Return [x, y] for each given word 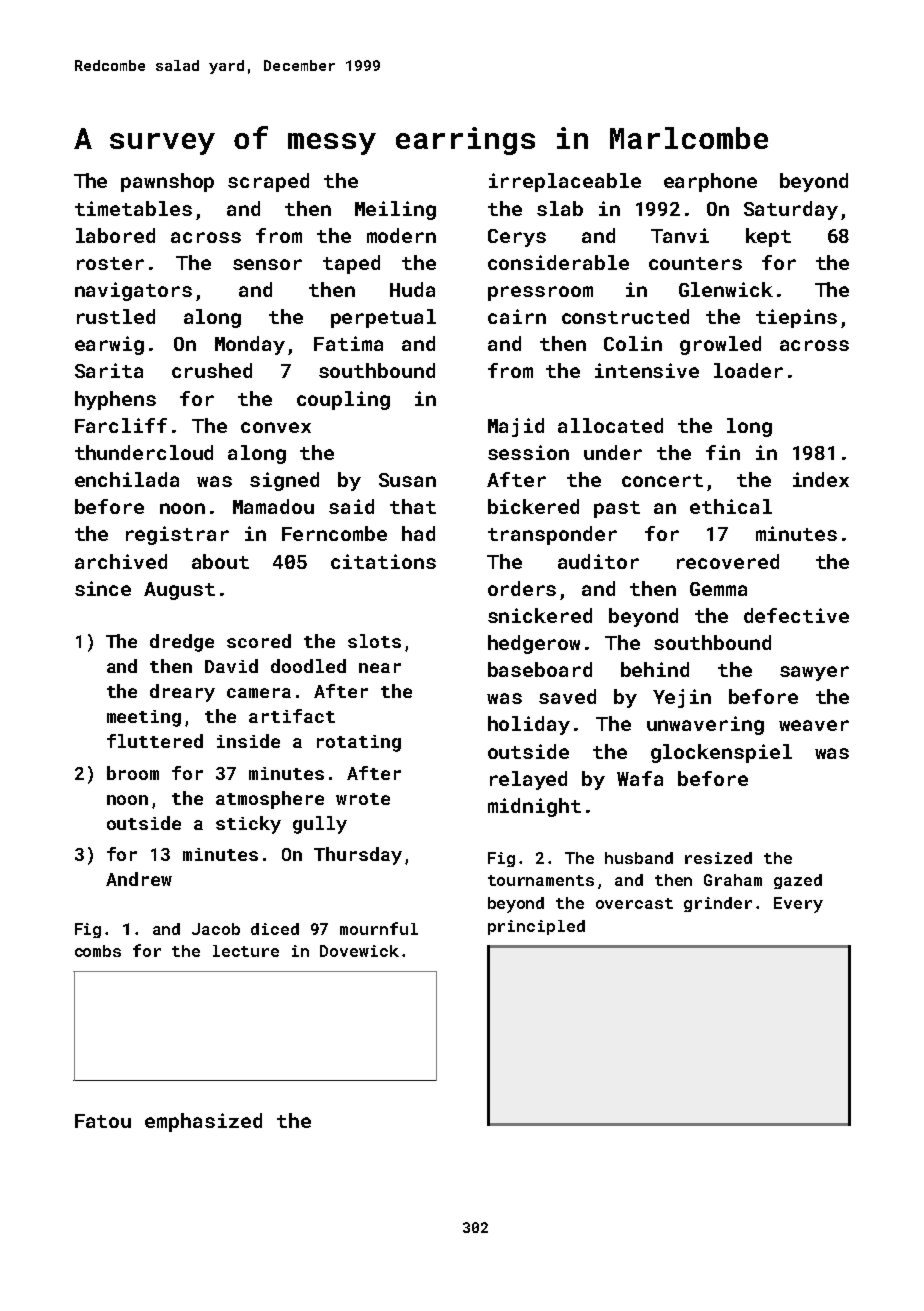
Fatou [103, 1121]
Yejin [682, 698]
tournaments [541, 880]
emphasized [203, 1122]
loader [748, 370]
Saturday [791, 210]
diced [275, 929]
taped [351, 264]
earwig [109, 345]
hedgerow [534, 644]
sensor [267, 264]
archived [121, 561]
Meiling [395, 210]
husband [639, 858]
